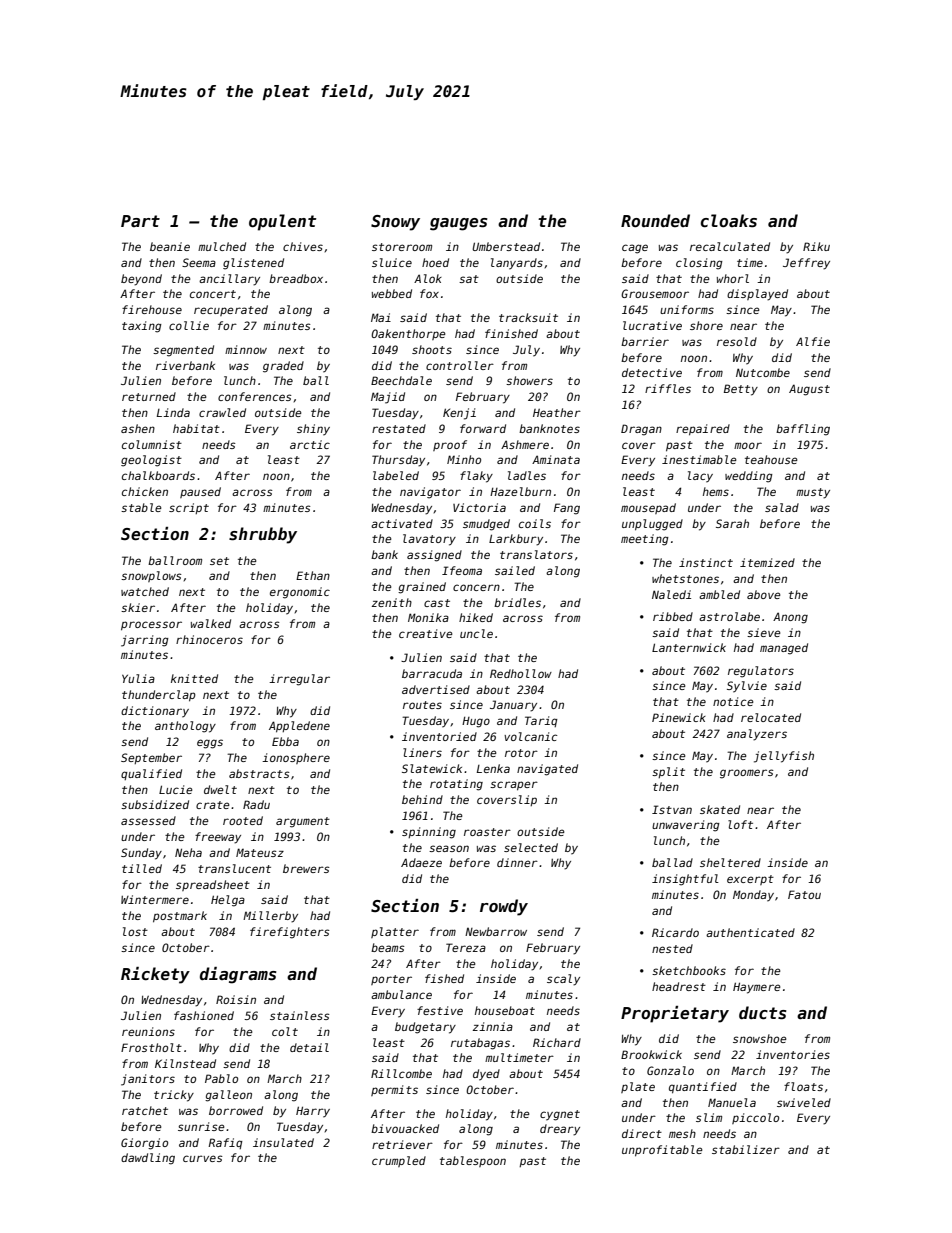 This document has height=1233, width=952. Describe the element at coordinates (456, 785) in the document. I see `rotating` at that location.
